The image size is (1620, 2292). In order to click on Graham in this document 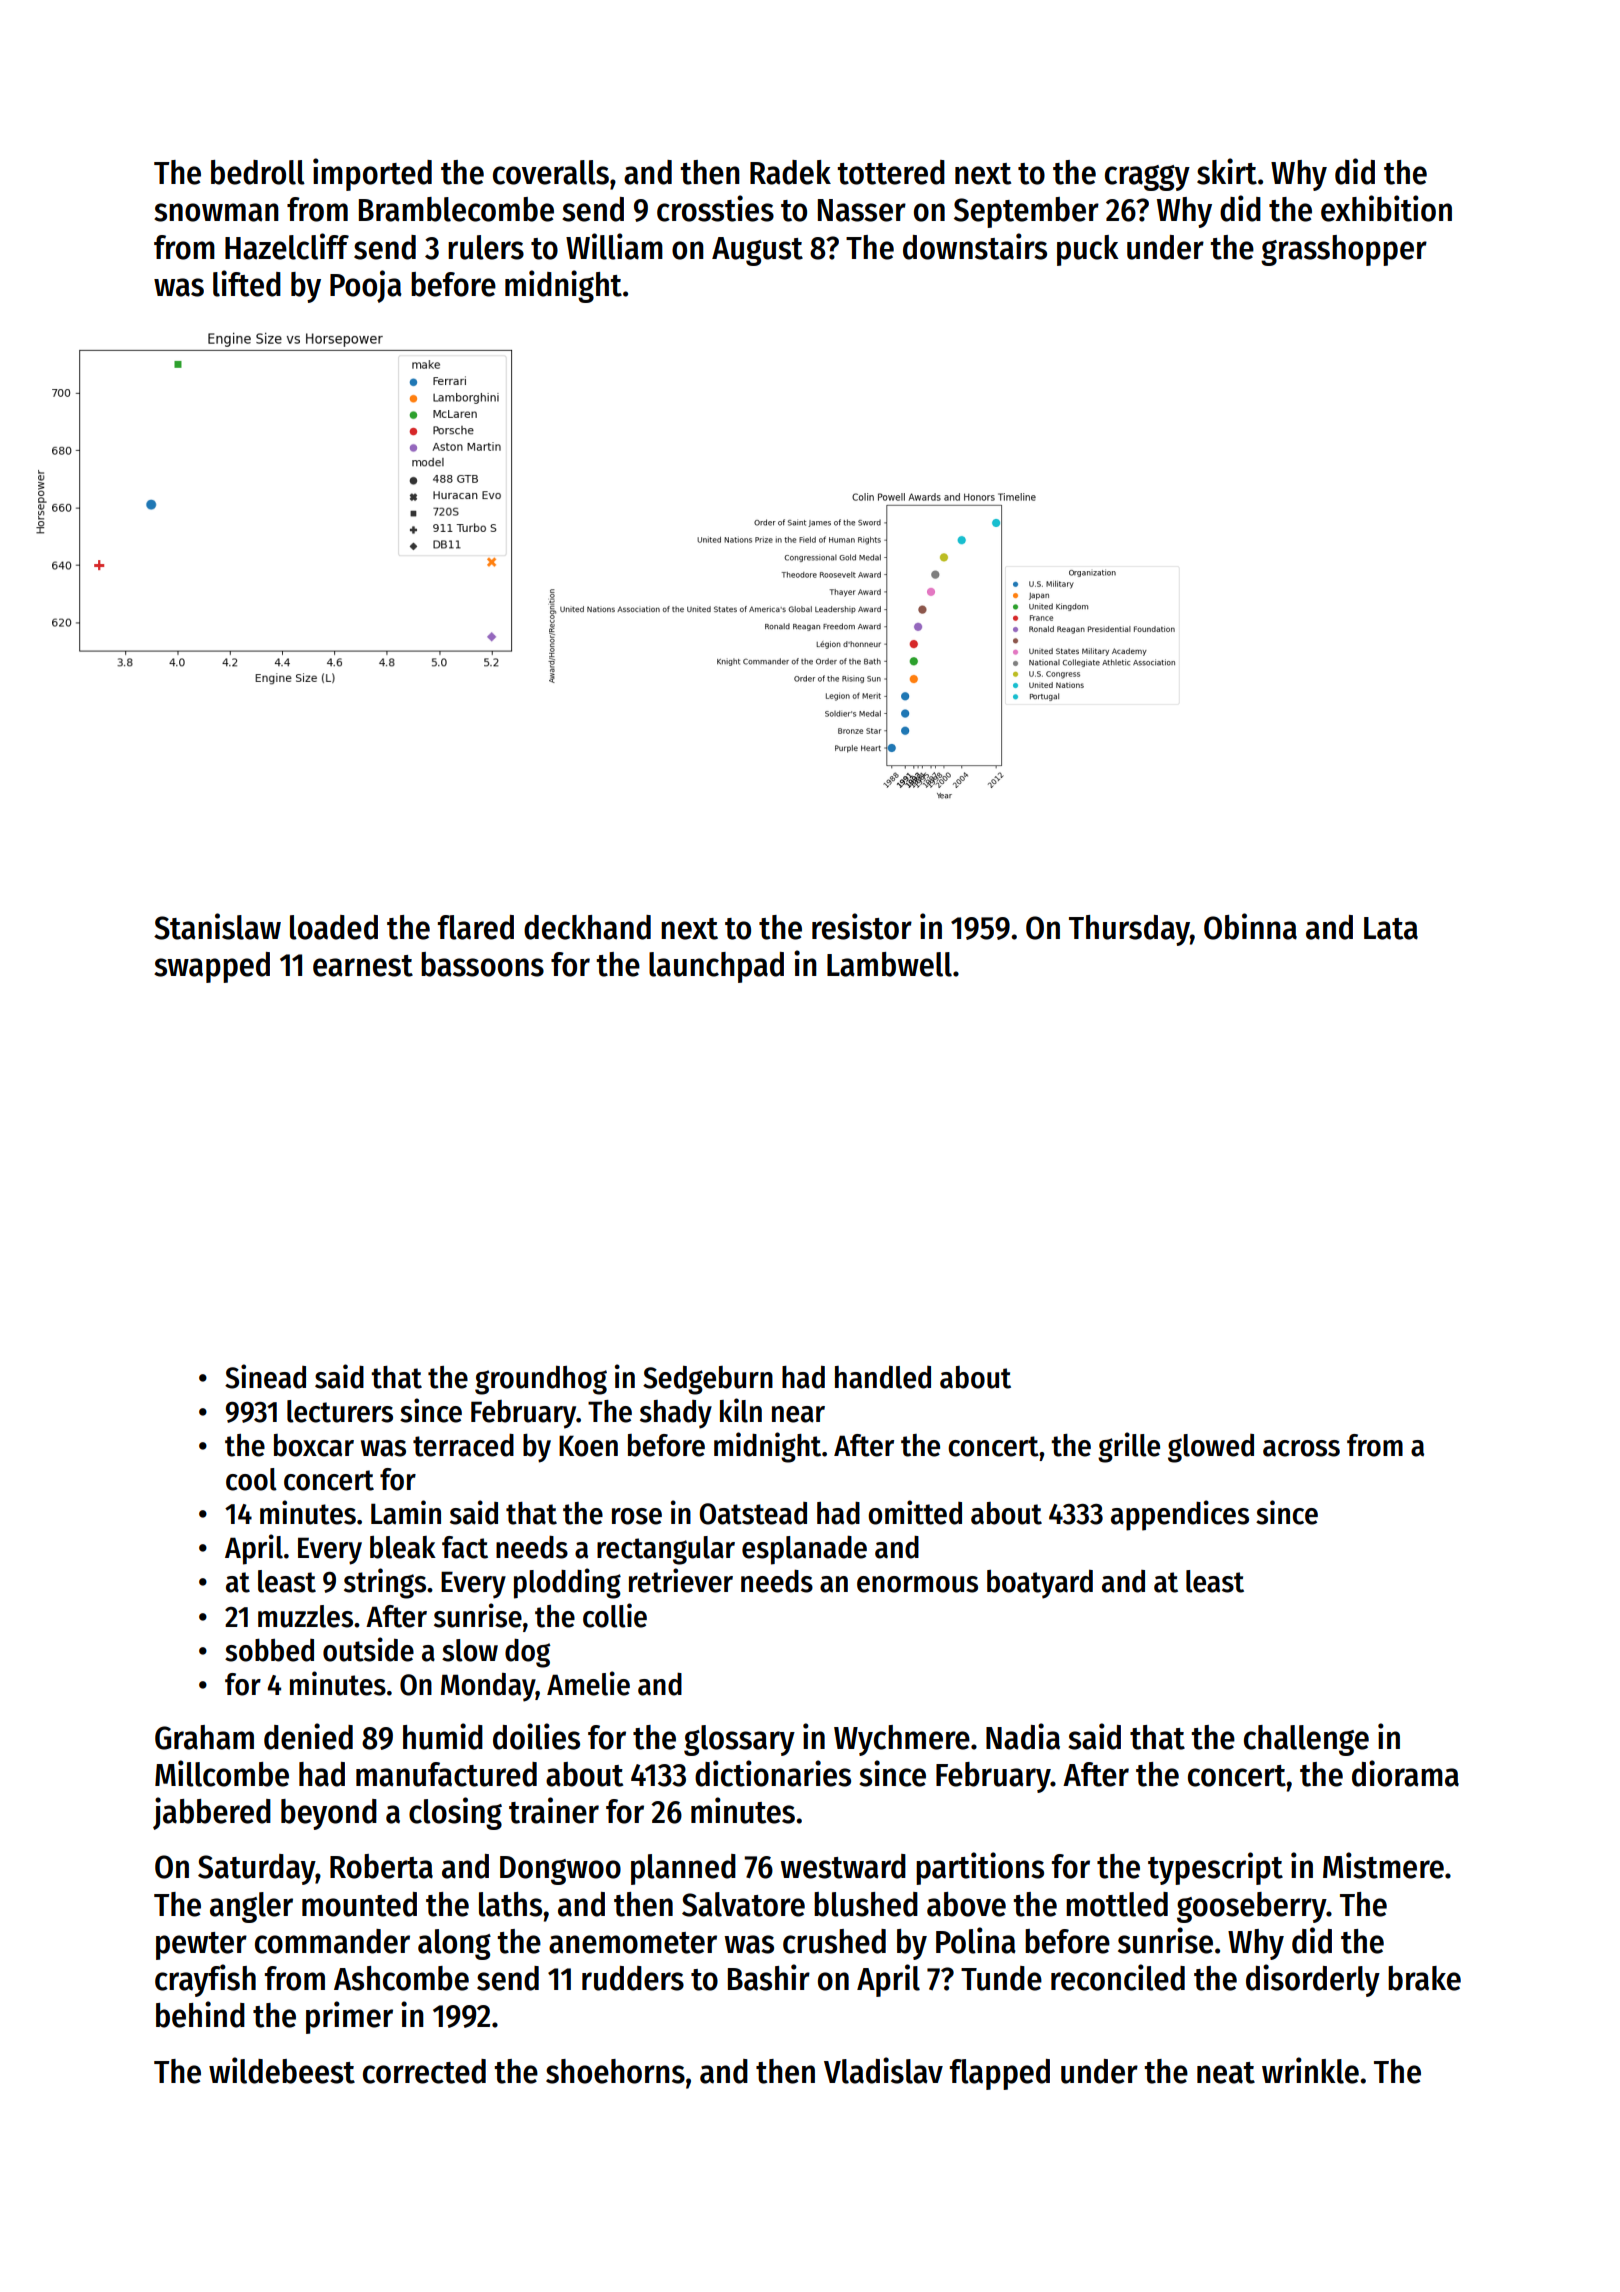, I will do `click(204, 1737)`.
